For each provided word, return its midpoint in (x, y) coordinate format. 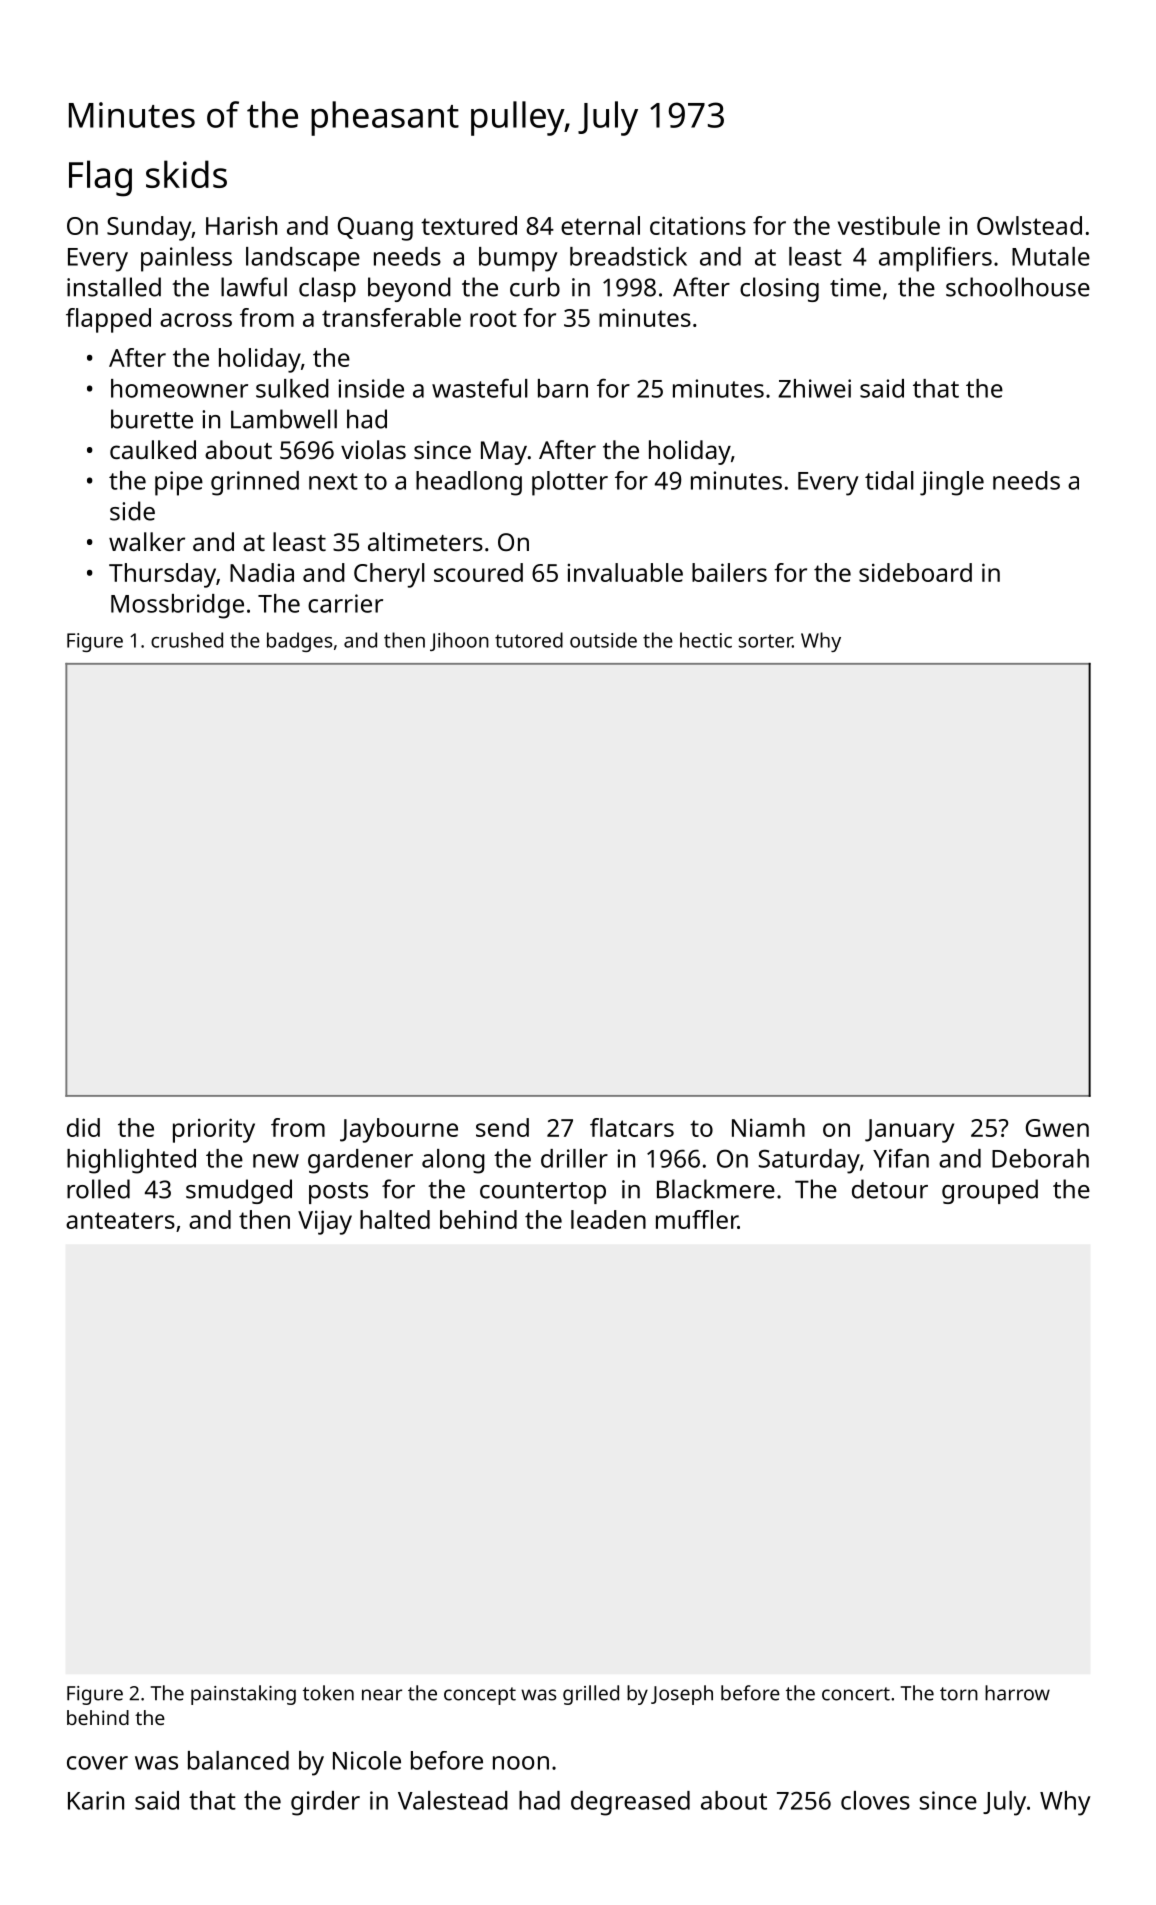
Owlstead (1029, 225)
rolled (98, 1189)
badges (300, 642)
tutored (529, 640)
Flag (100, 178)
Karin (96, 1800)
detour (890, 1189)
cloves (875, 1800)
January (909, 1131)
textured (469, 225)
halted (395, 1219)
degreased (630, 1803)
